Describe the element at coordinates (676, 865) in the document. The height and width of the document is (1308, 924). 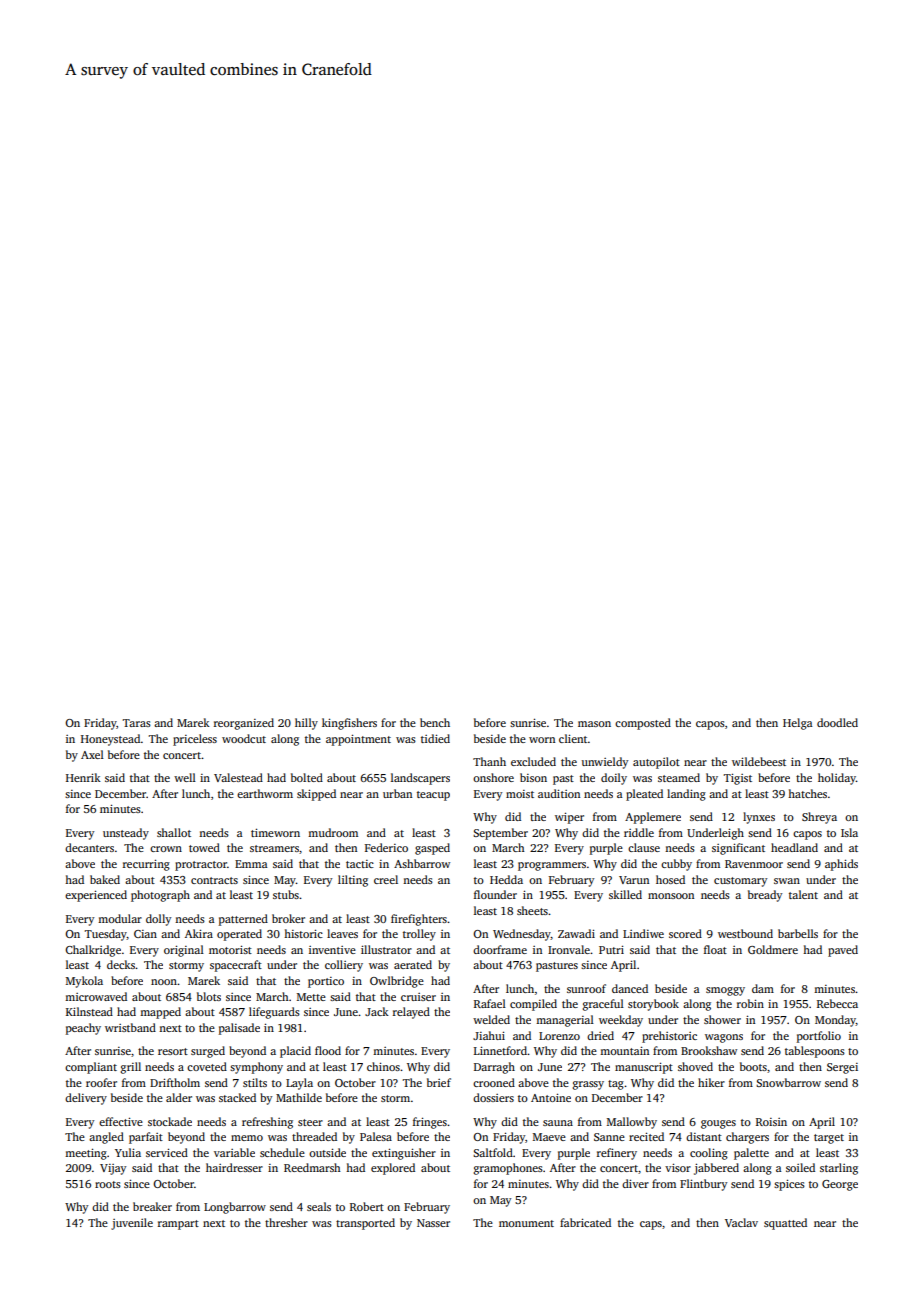
I see `cubby` at that location.
